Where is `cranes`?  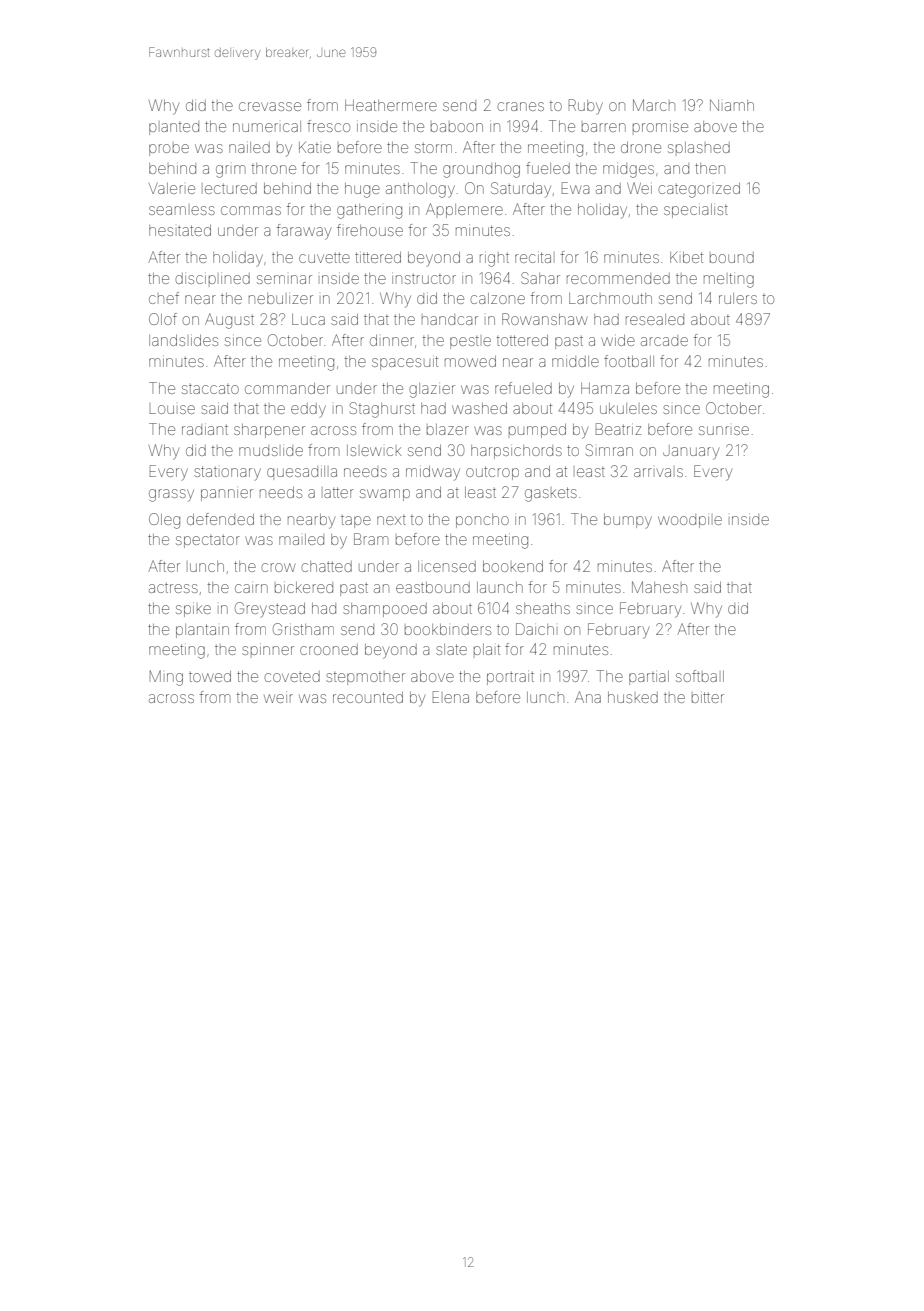
cranes is located at coordinates (521, 106).
